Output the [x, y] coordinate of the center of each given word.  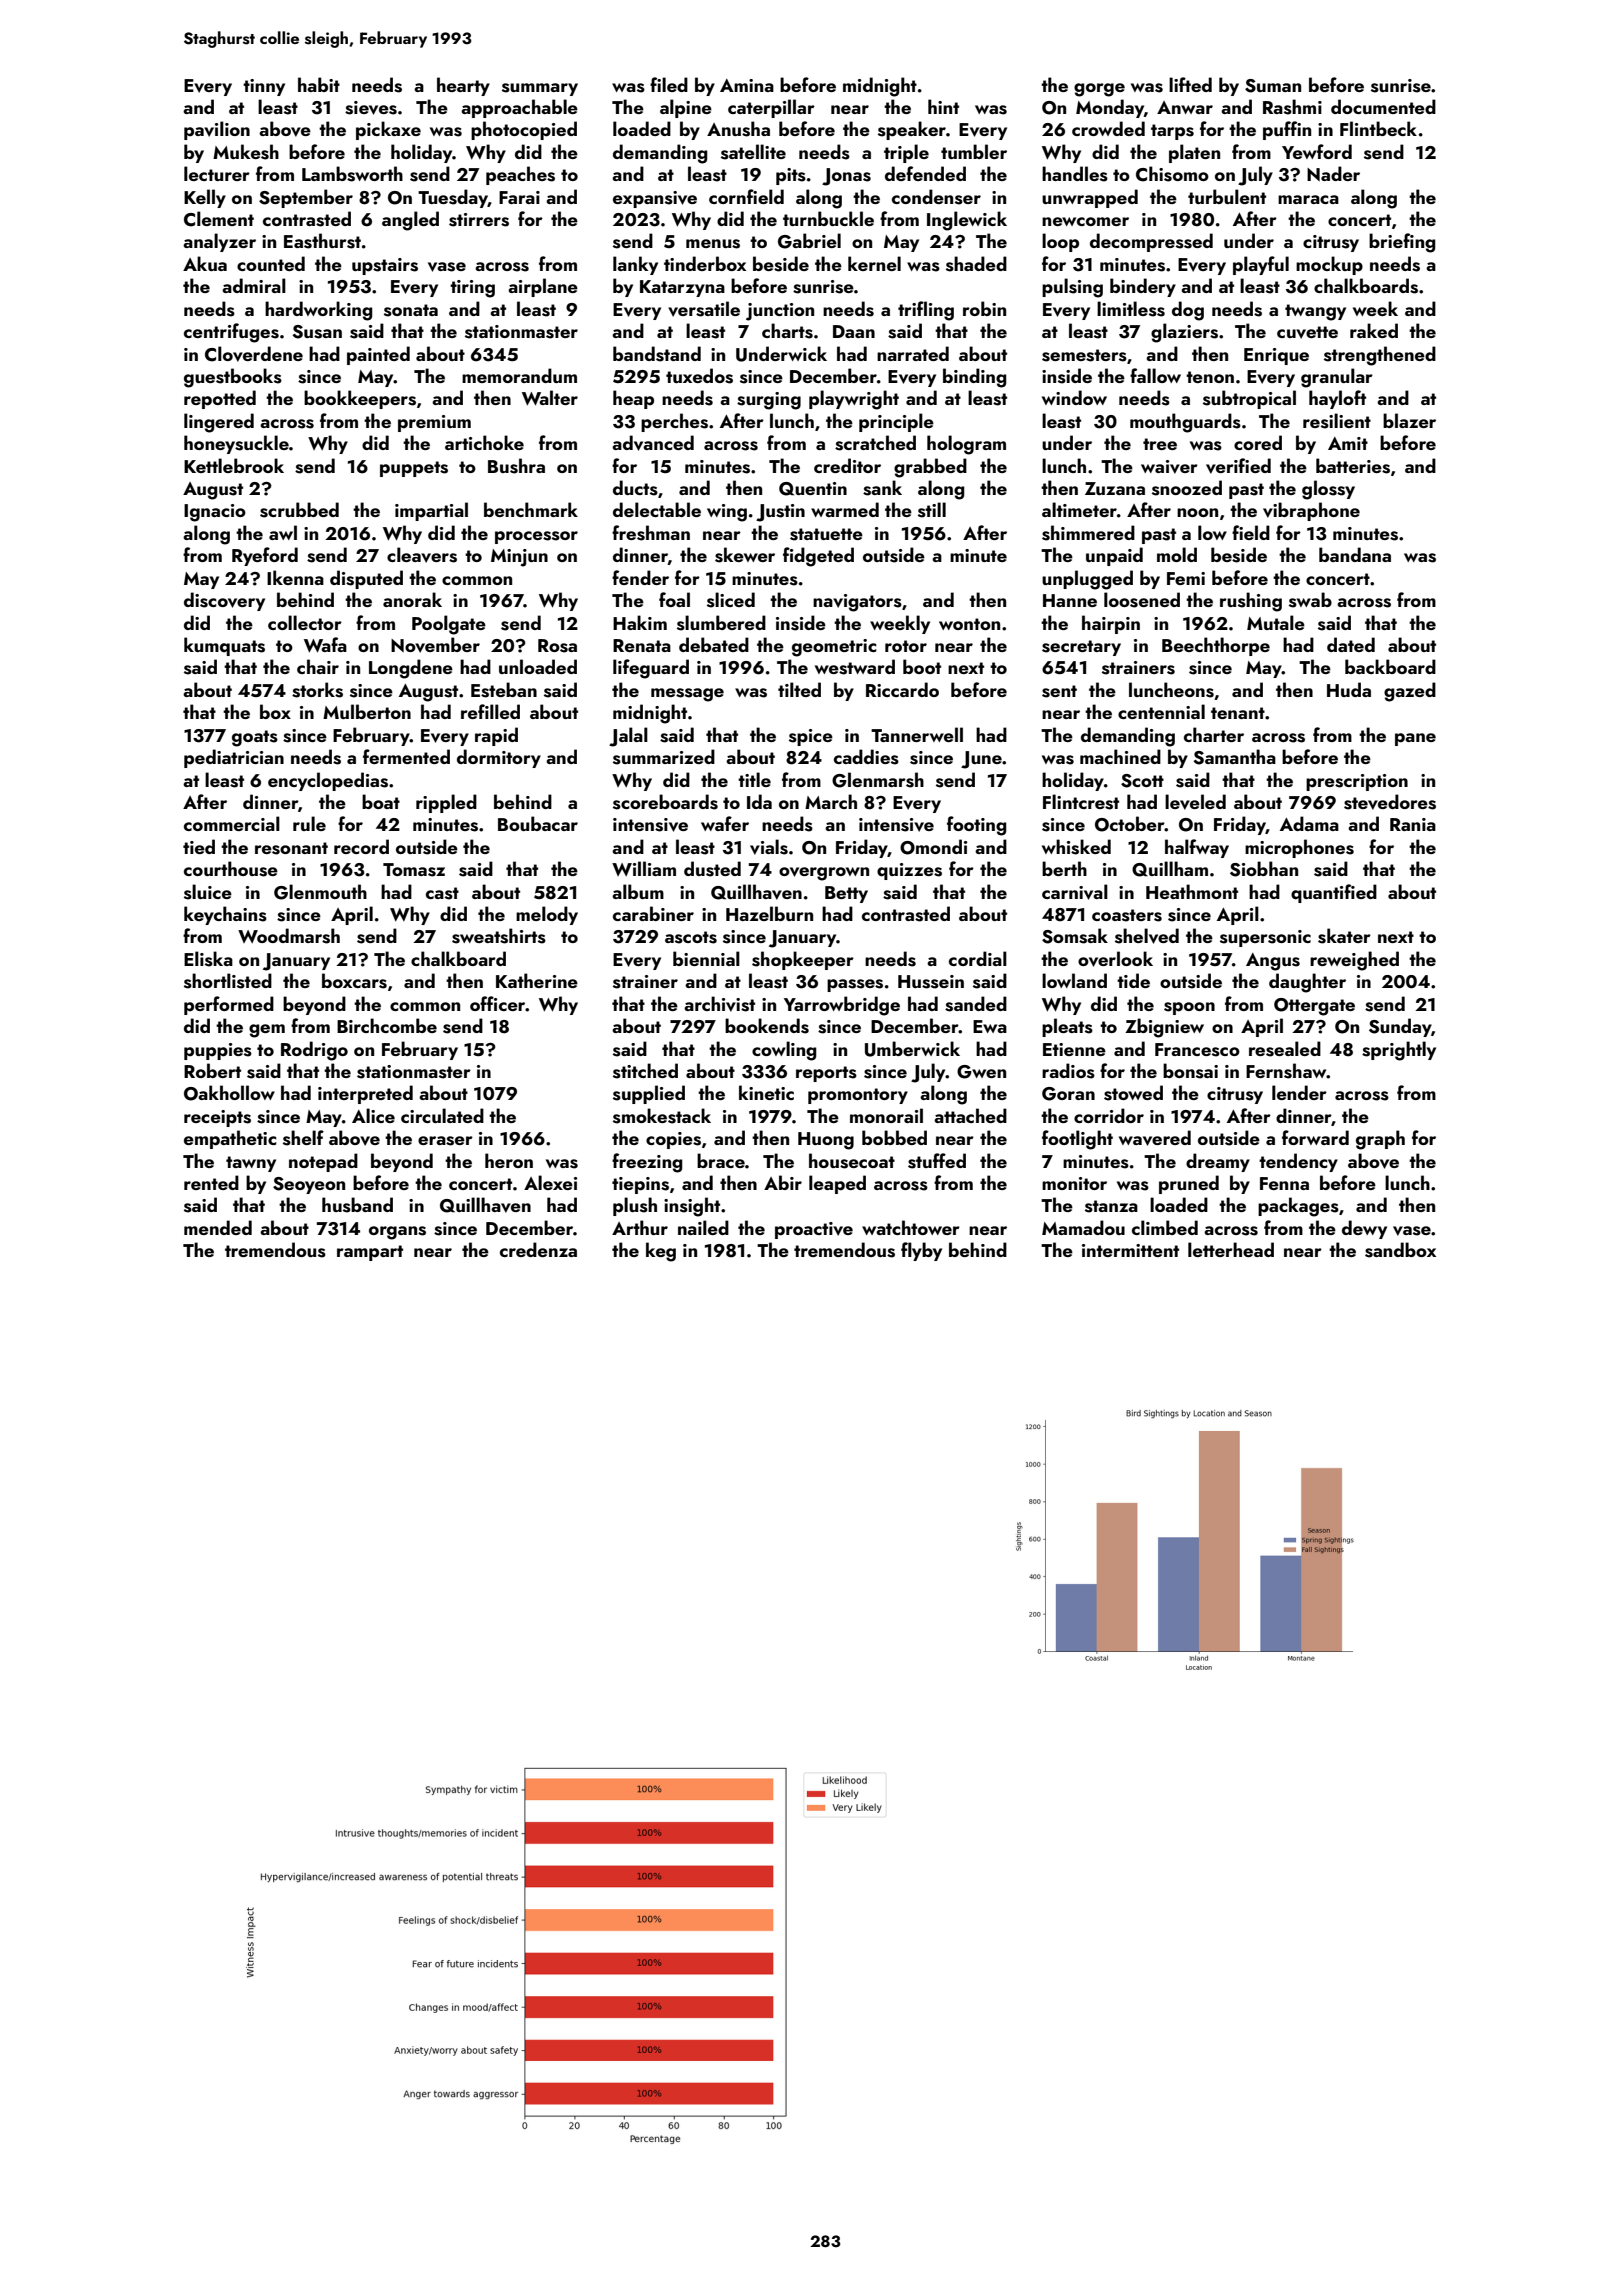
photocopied [524, 130]
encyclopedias [328, 781]
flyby [921, 1251]
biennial [706, 958]
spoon [1189, 1008]
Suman [1273, 86]
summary [540, 89]
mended [218, 1227]
